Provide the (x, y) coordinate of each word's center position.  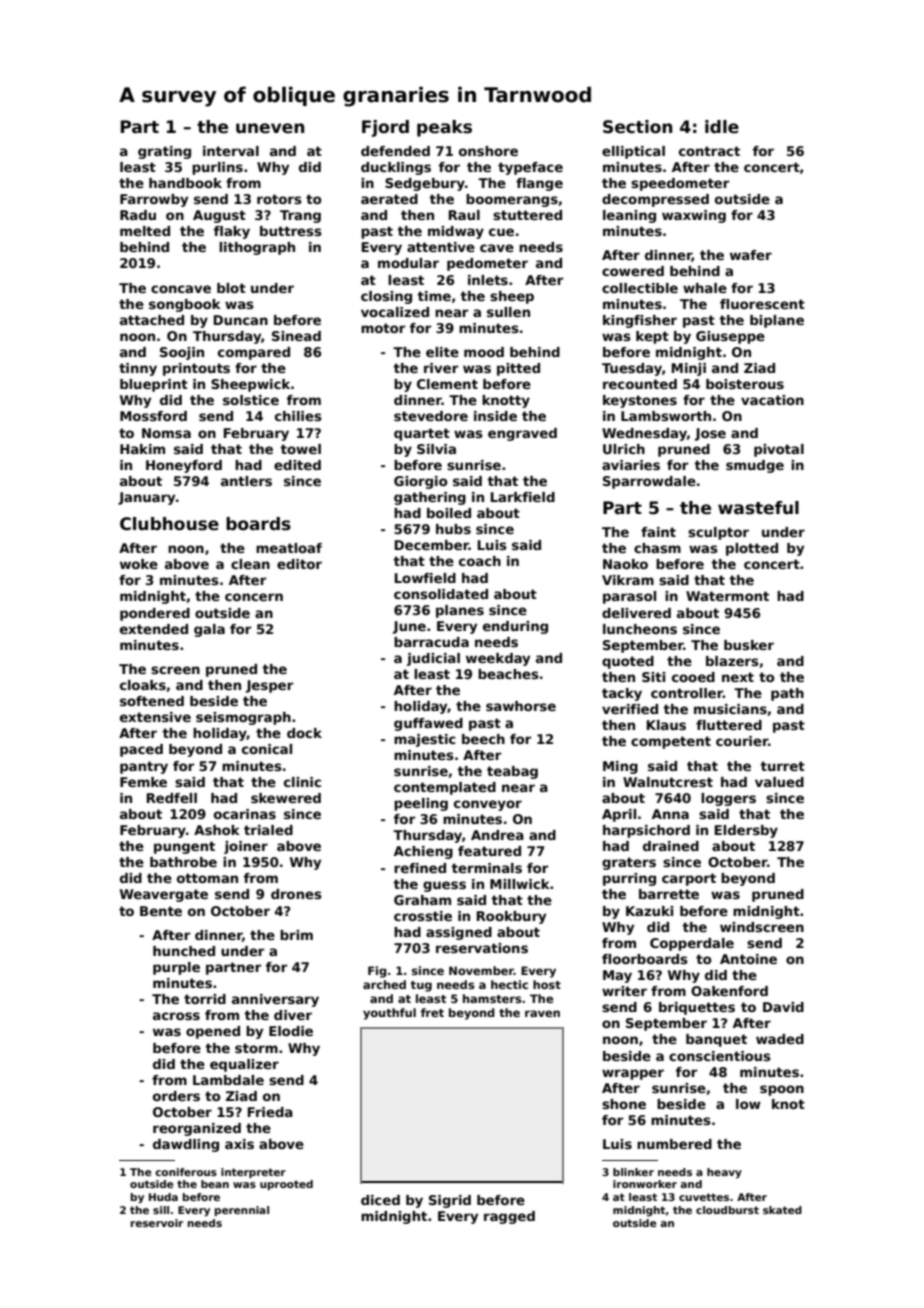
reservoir (157, 1223)
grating (164, 152)
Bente (161, 911)
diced (380, 1200)
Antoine (748, 959)
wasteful (758, 508)
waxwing (694, 216)
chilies (298, 416)
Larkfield (523, 497)
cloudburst (727, 1210)
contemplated (445, 788)
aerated (389, 199)
